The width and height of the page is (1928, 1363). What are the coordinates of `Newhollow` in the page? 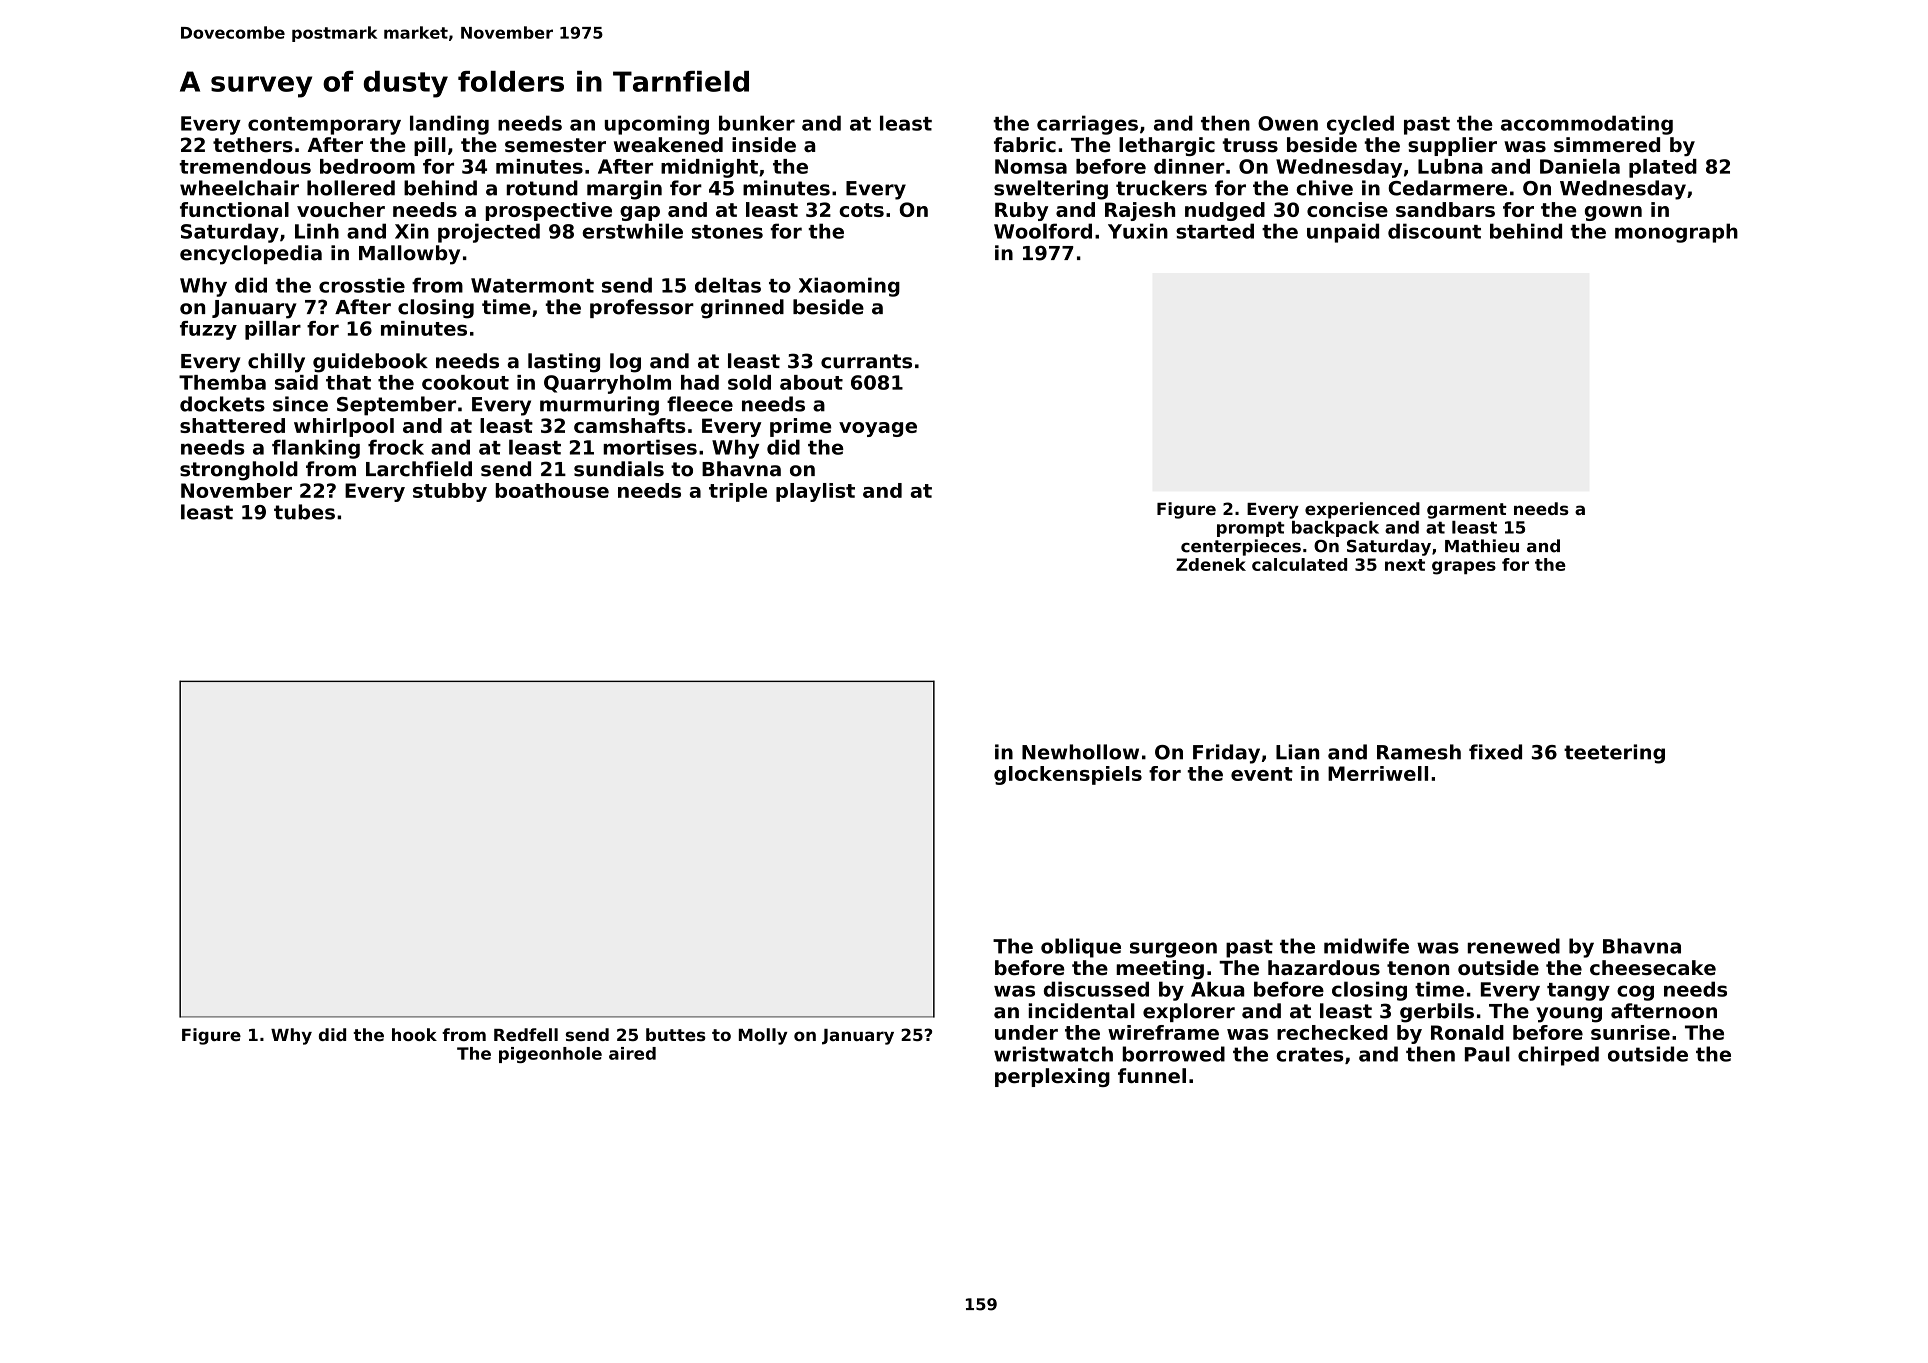 It's located at (1080, 752).
